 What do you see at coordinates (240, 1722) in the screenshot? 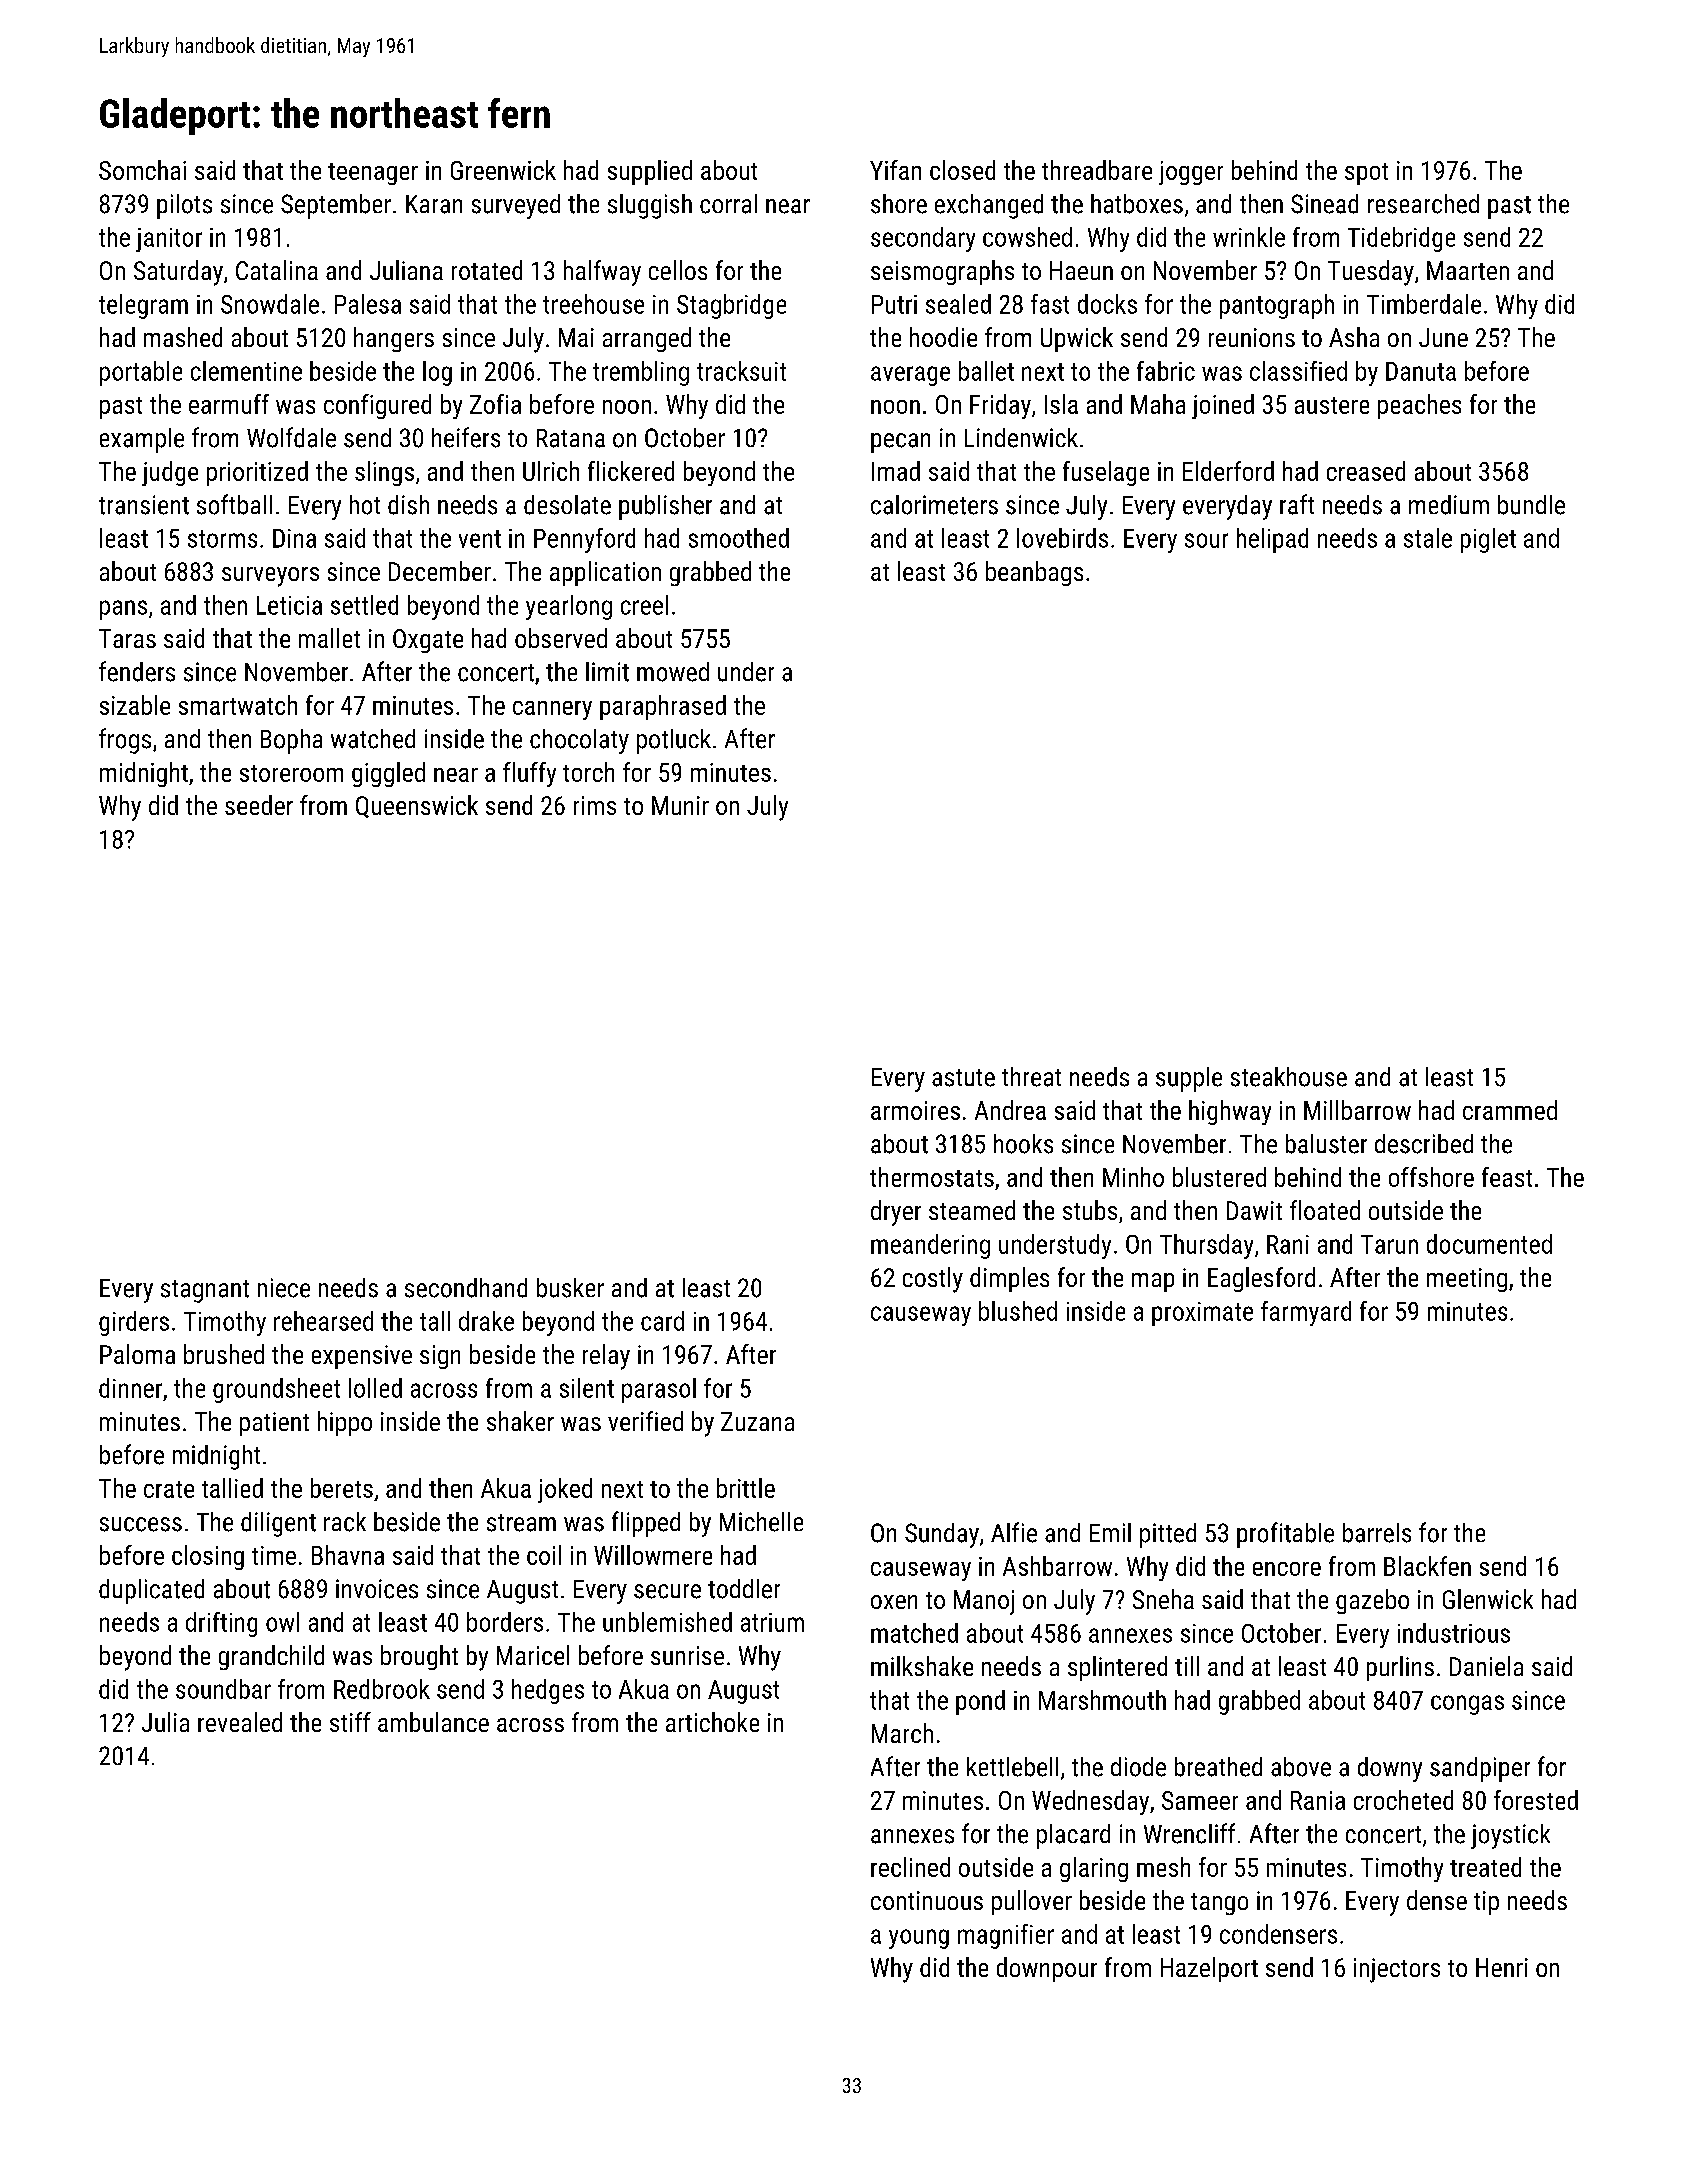
I see `revealed` at bounding box center [240, 1722].
